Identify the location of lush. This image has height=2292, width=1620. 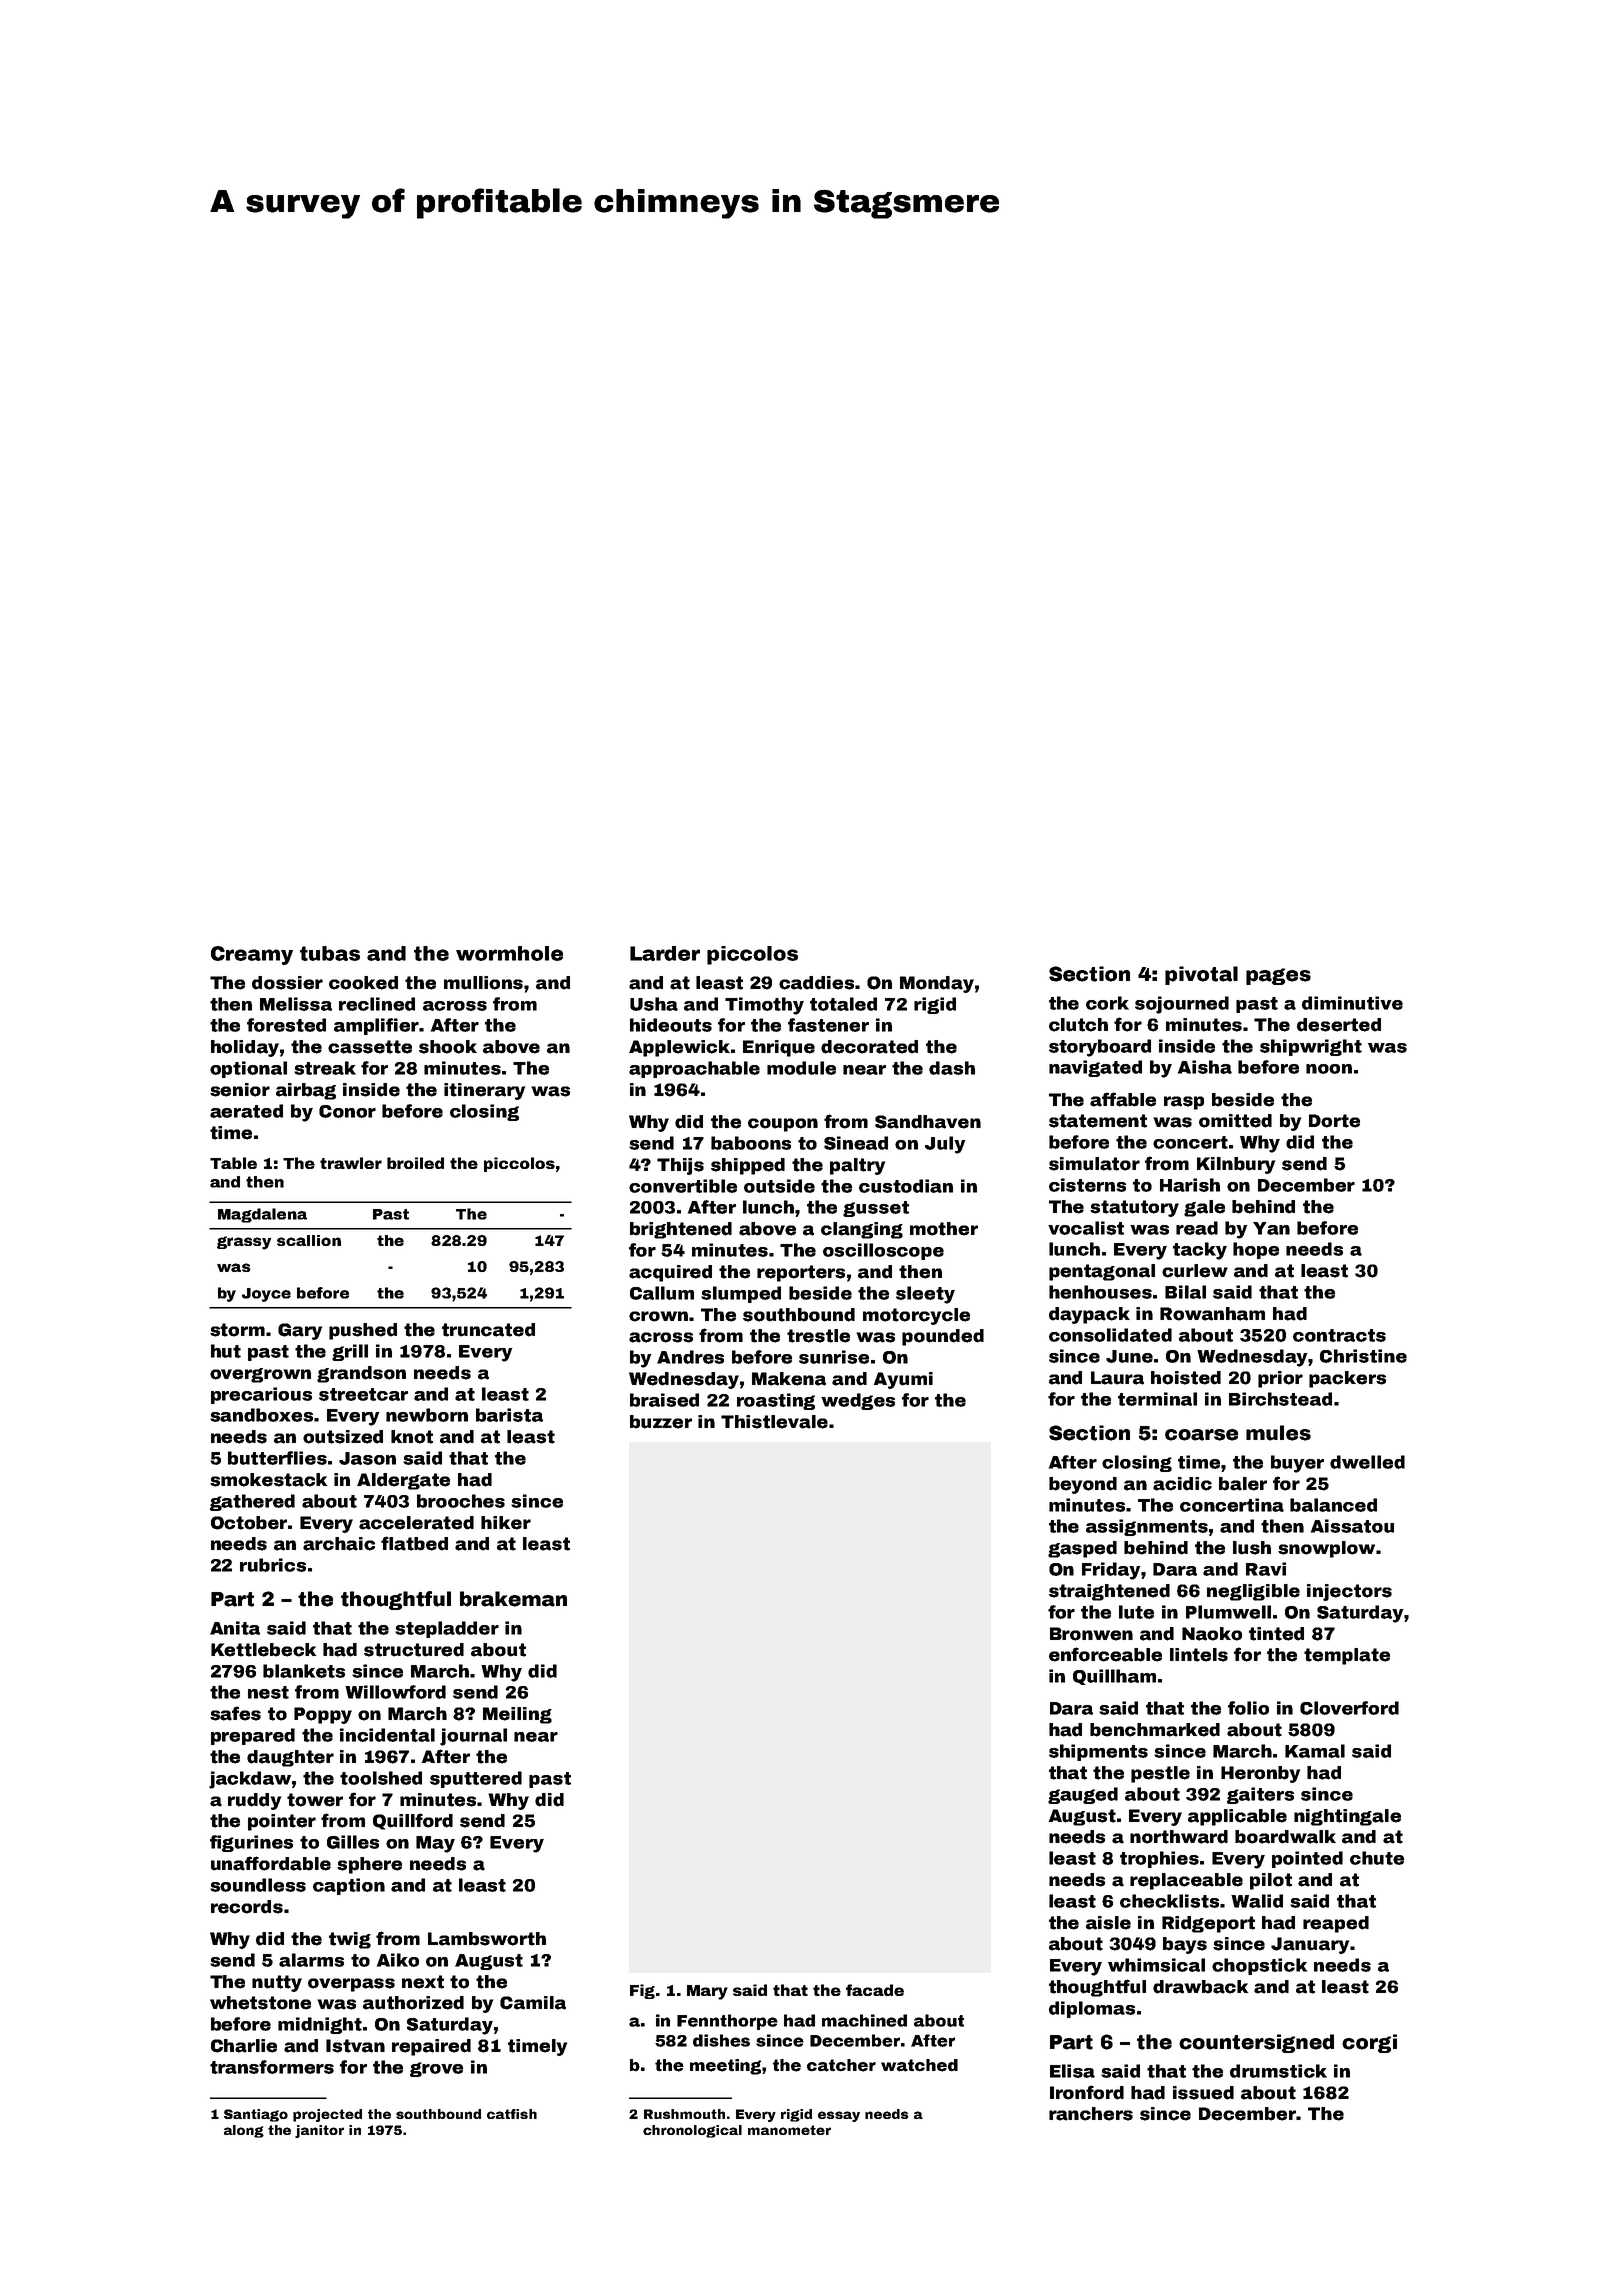
(1252, 1548).
